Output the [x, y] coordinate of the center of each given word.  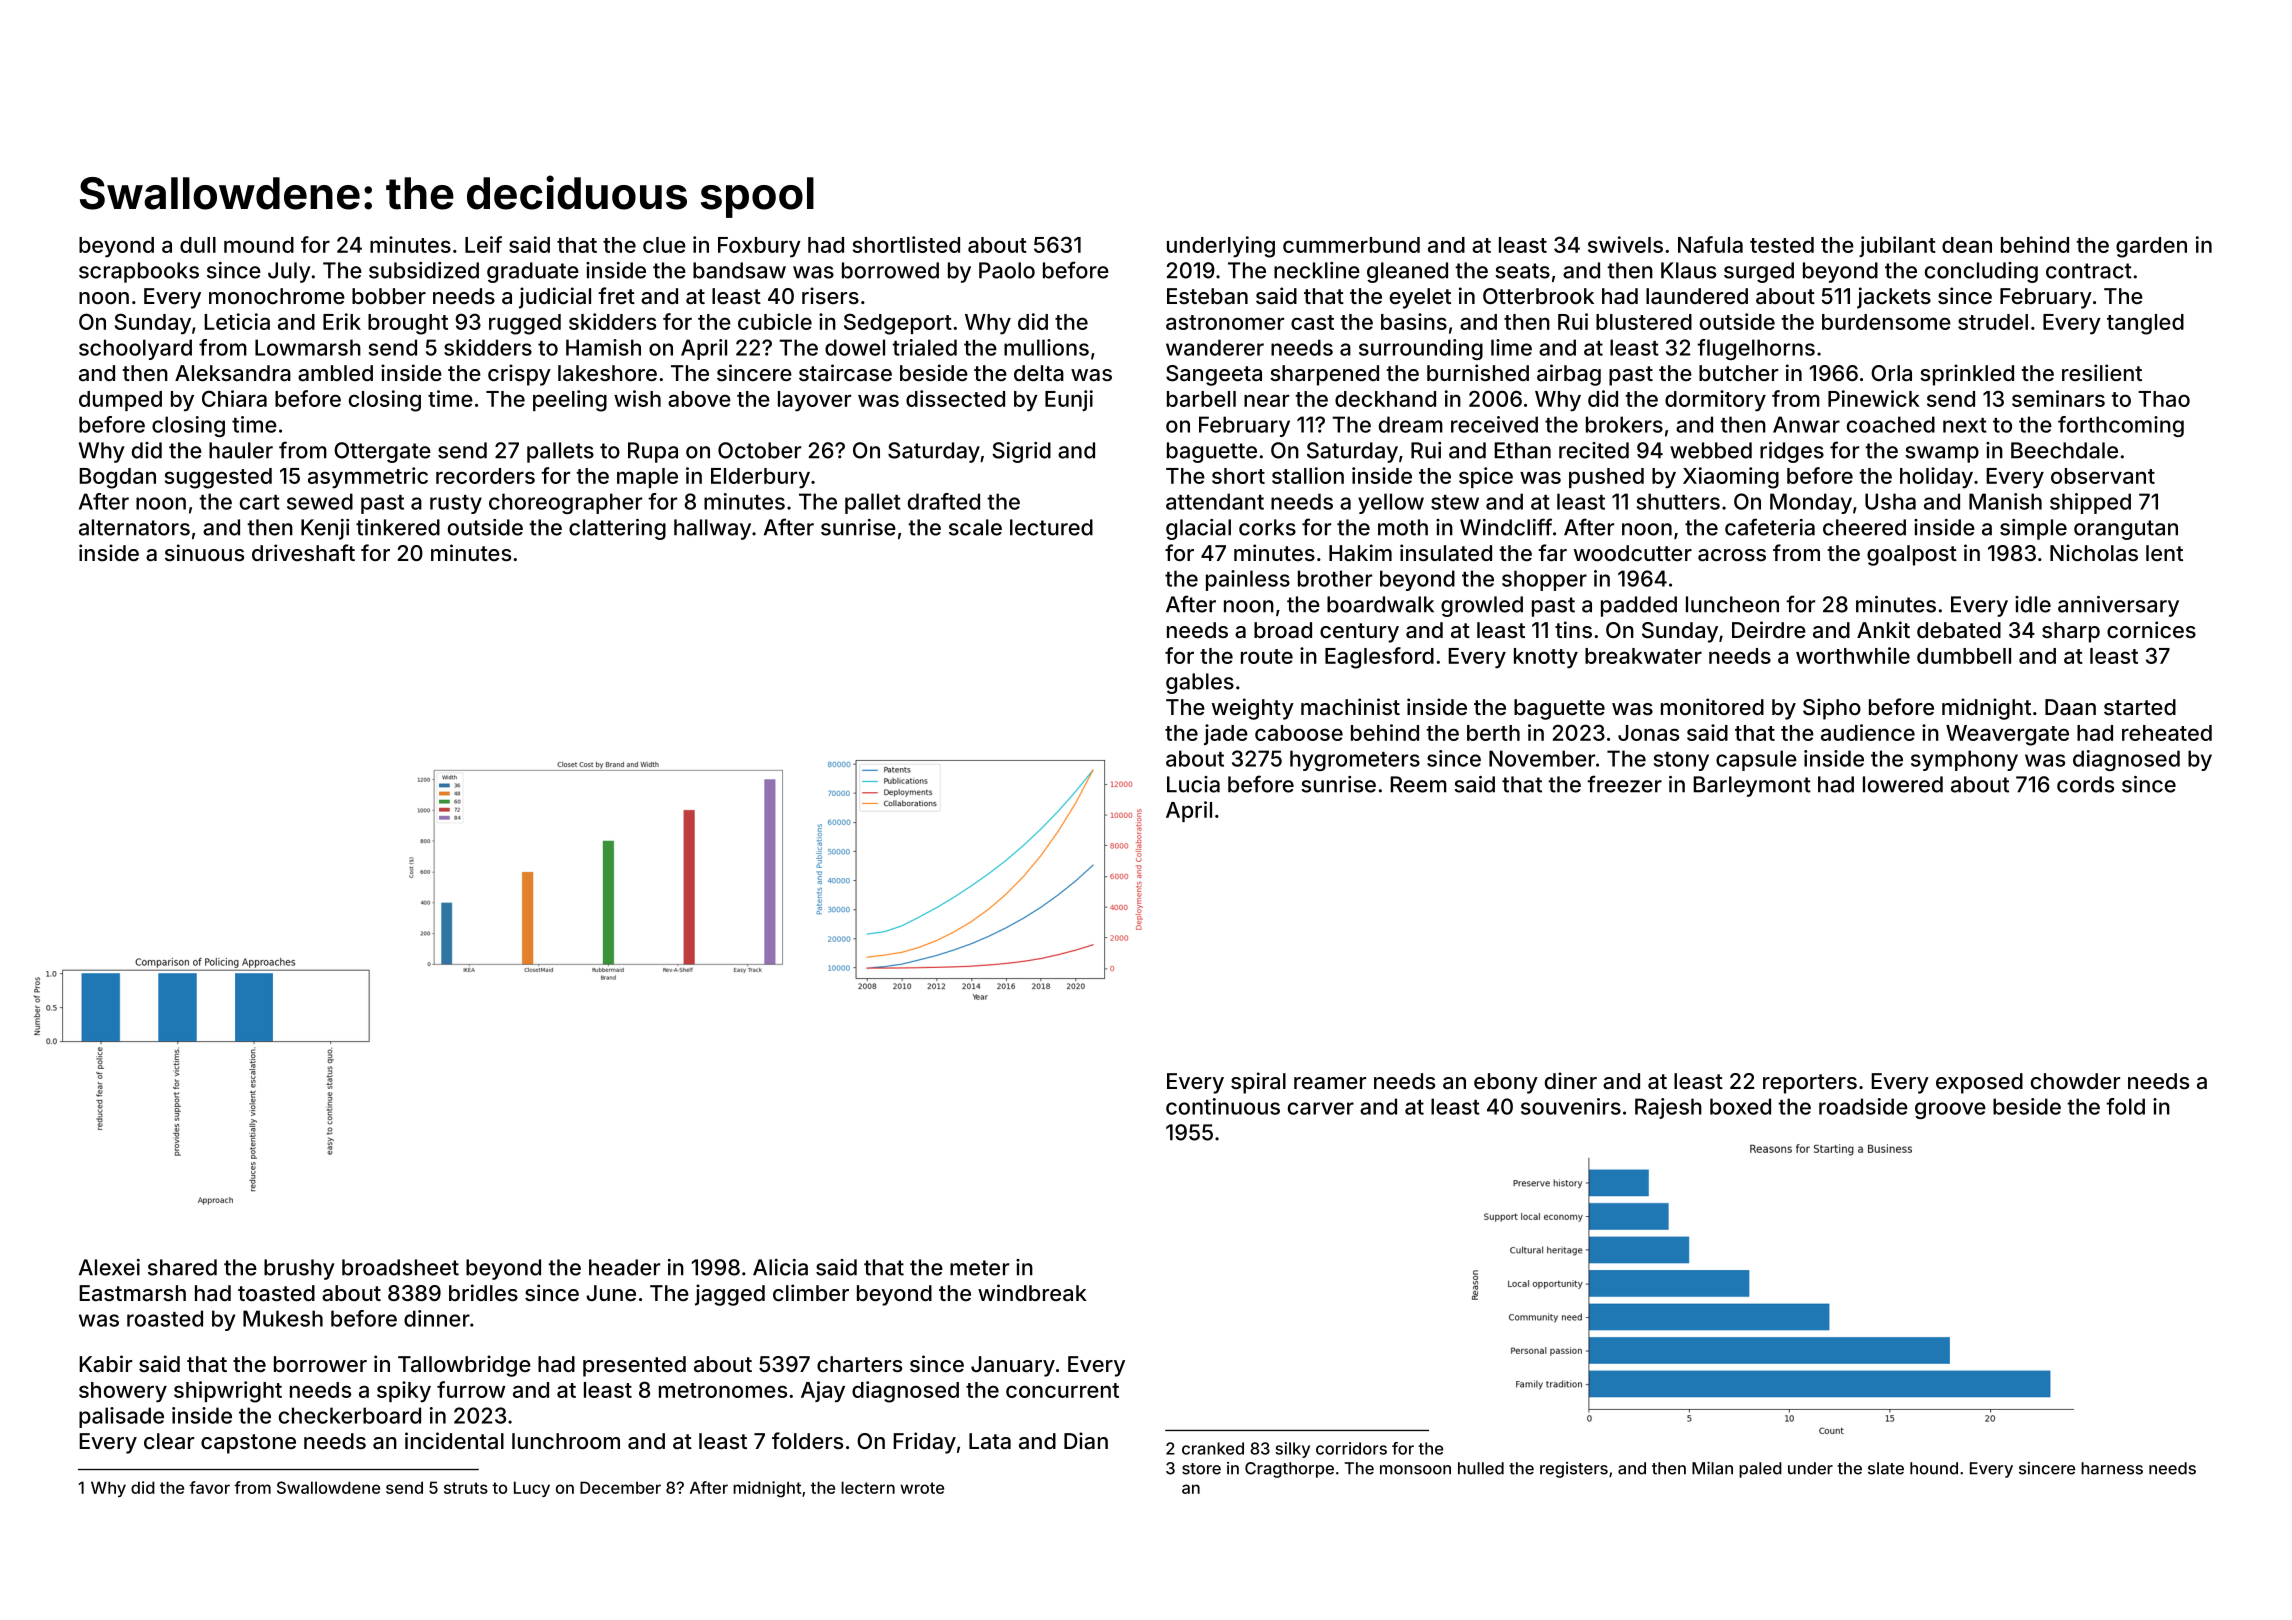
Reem [1418, 784]
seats [1522, 271]
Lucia [1193, 784]
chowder [2075, 1081]
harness [2112, 1468]
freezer [1624, 784]
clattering [617, 529]
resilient [2102, 372]
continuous [1223, 1106]
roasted [165, 1318]
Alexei [109, 1267]
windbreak [1032, 1293]
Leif [483, 244]
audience [1868, 732]
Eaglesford [1379, 658]
